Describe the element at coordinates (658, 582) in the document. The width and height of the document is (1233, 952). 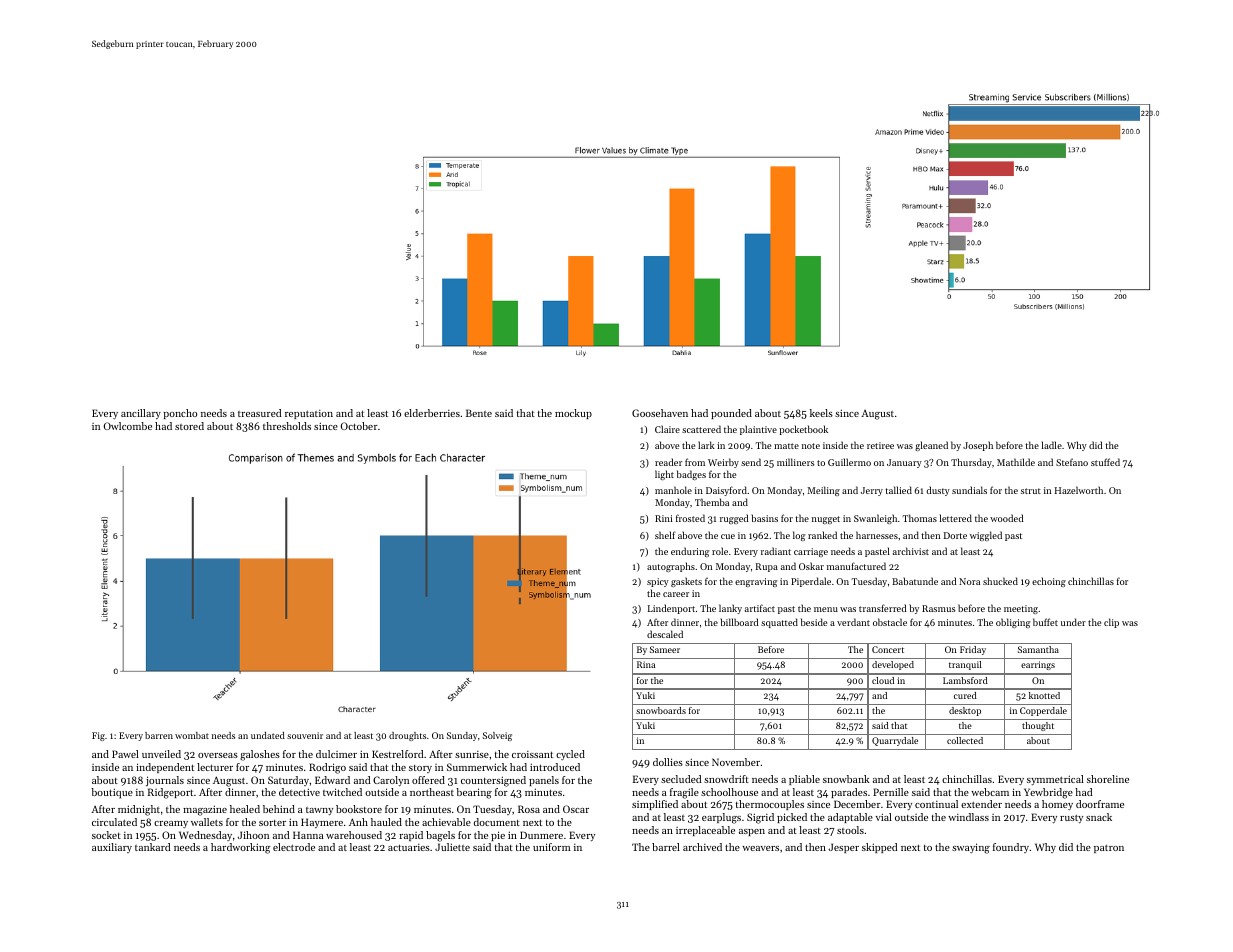
I see `spicy` at that location.
